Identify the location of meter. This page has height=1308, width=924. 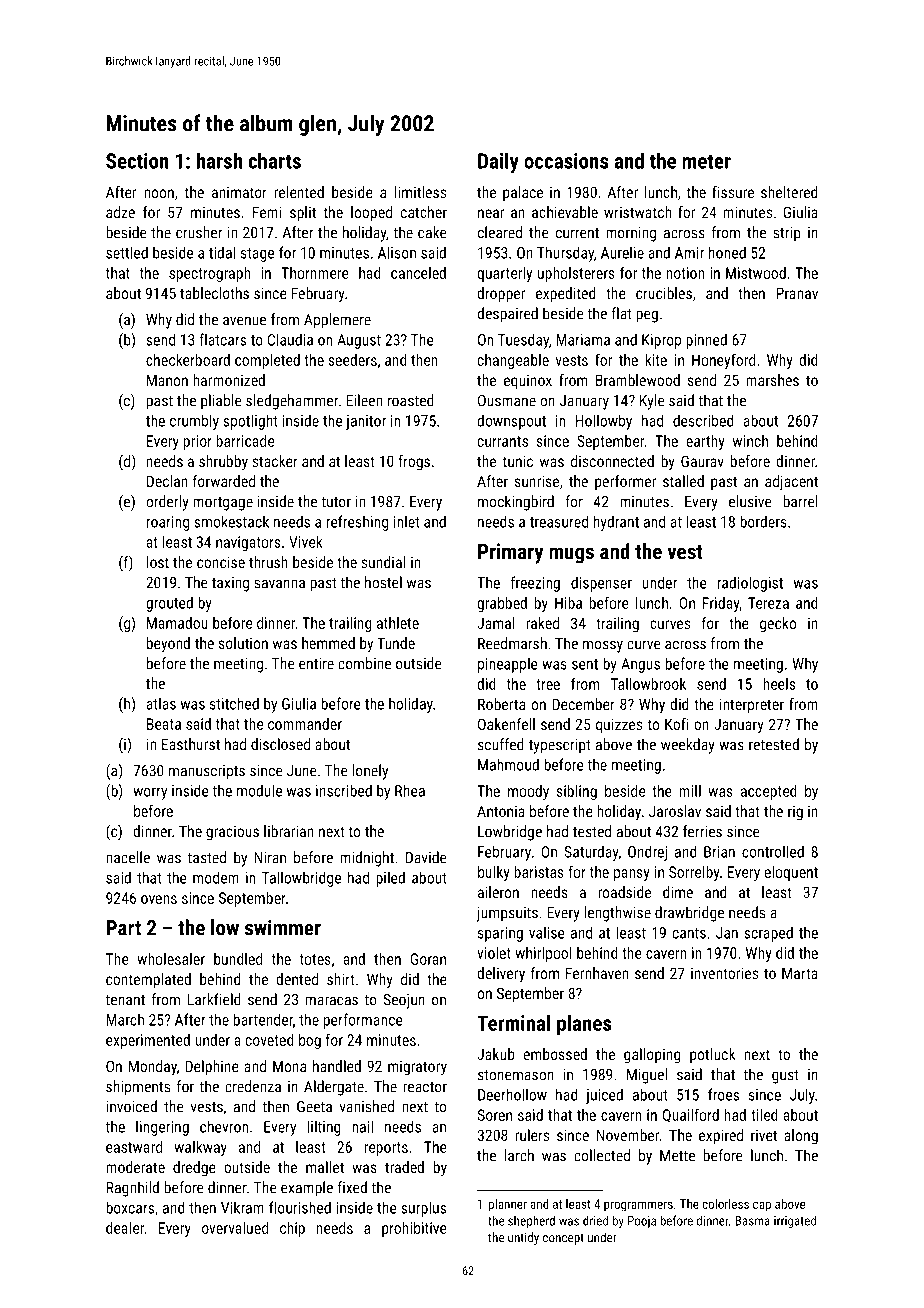
(706, 161).
